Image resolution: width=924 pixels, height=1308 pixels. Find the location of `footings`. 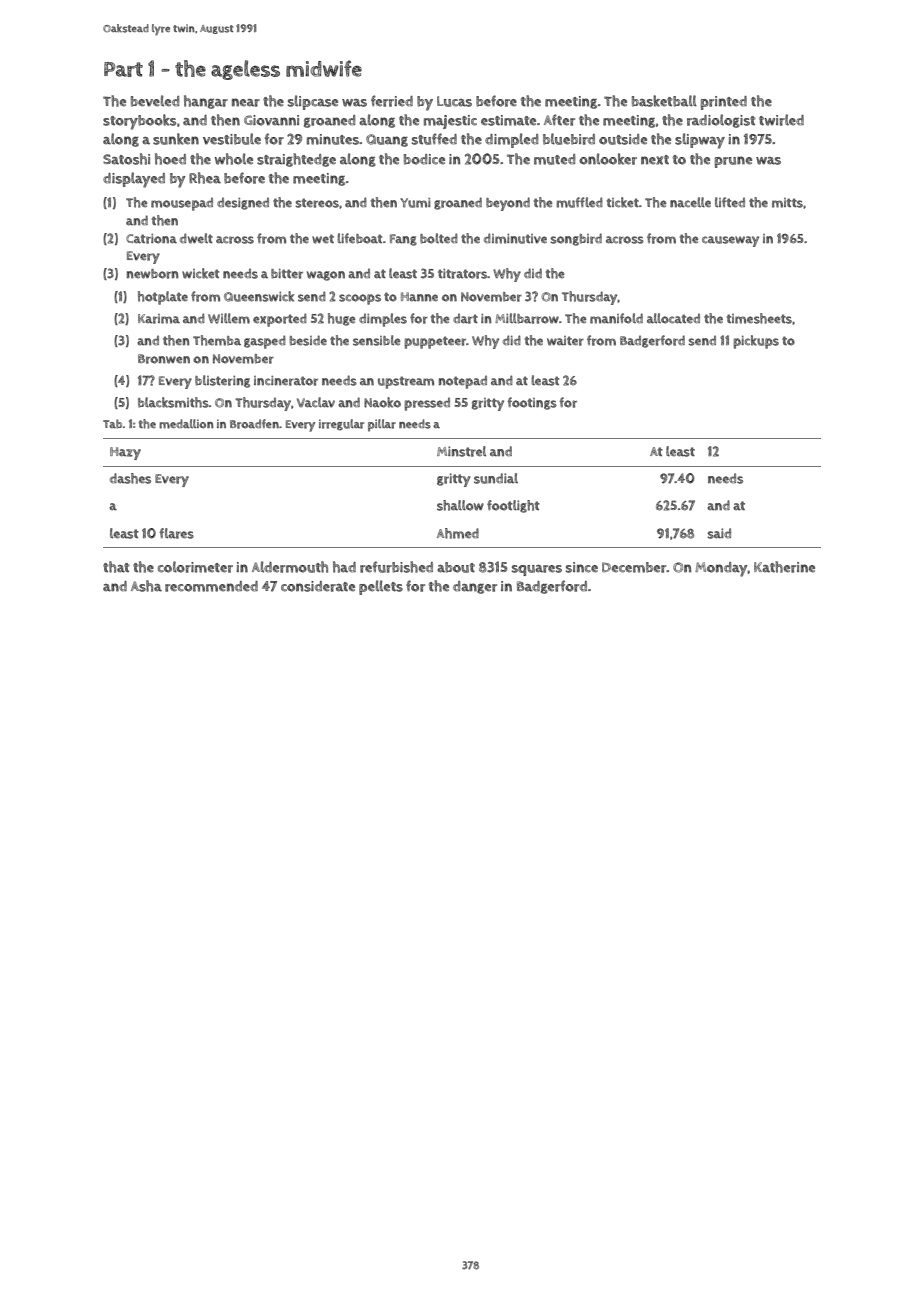

footings is located at coordinates (532, 403).
